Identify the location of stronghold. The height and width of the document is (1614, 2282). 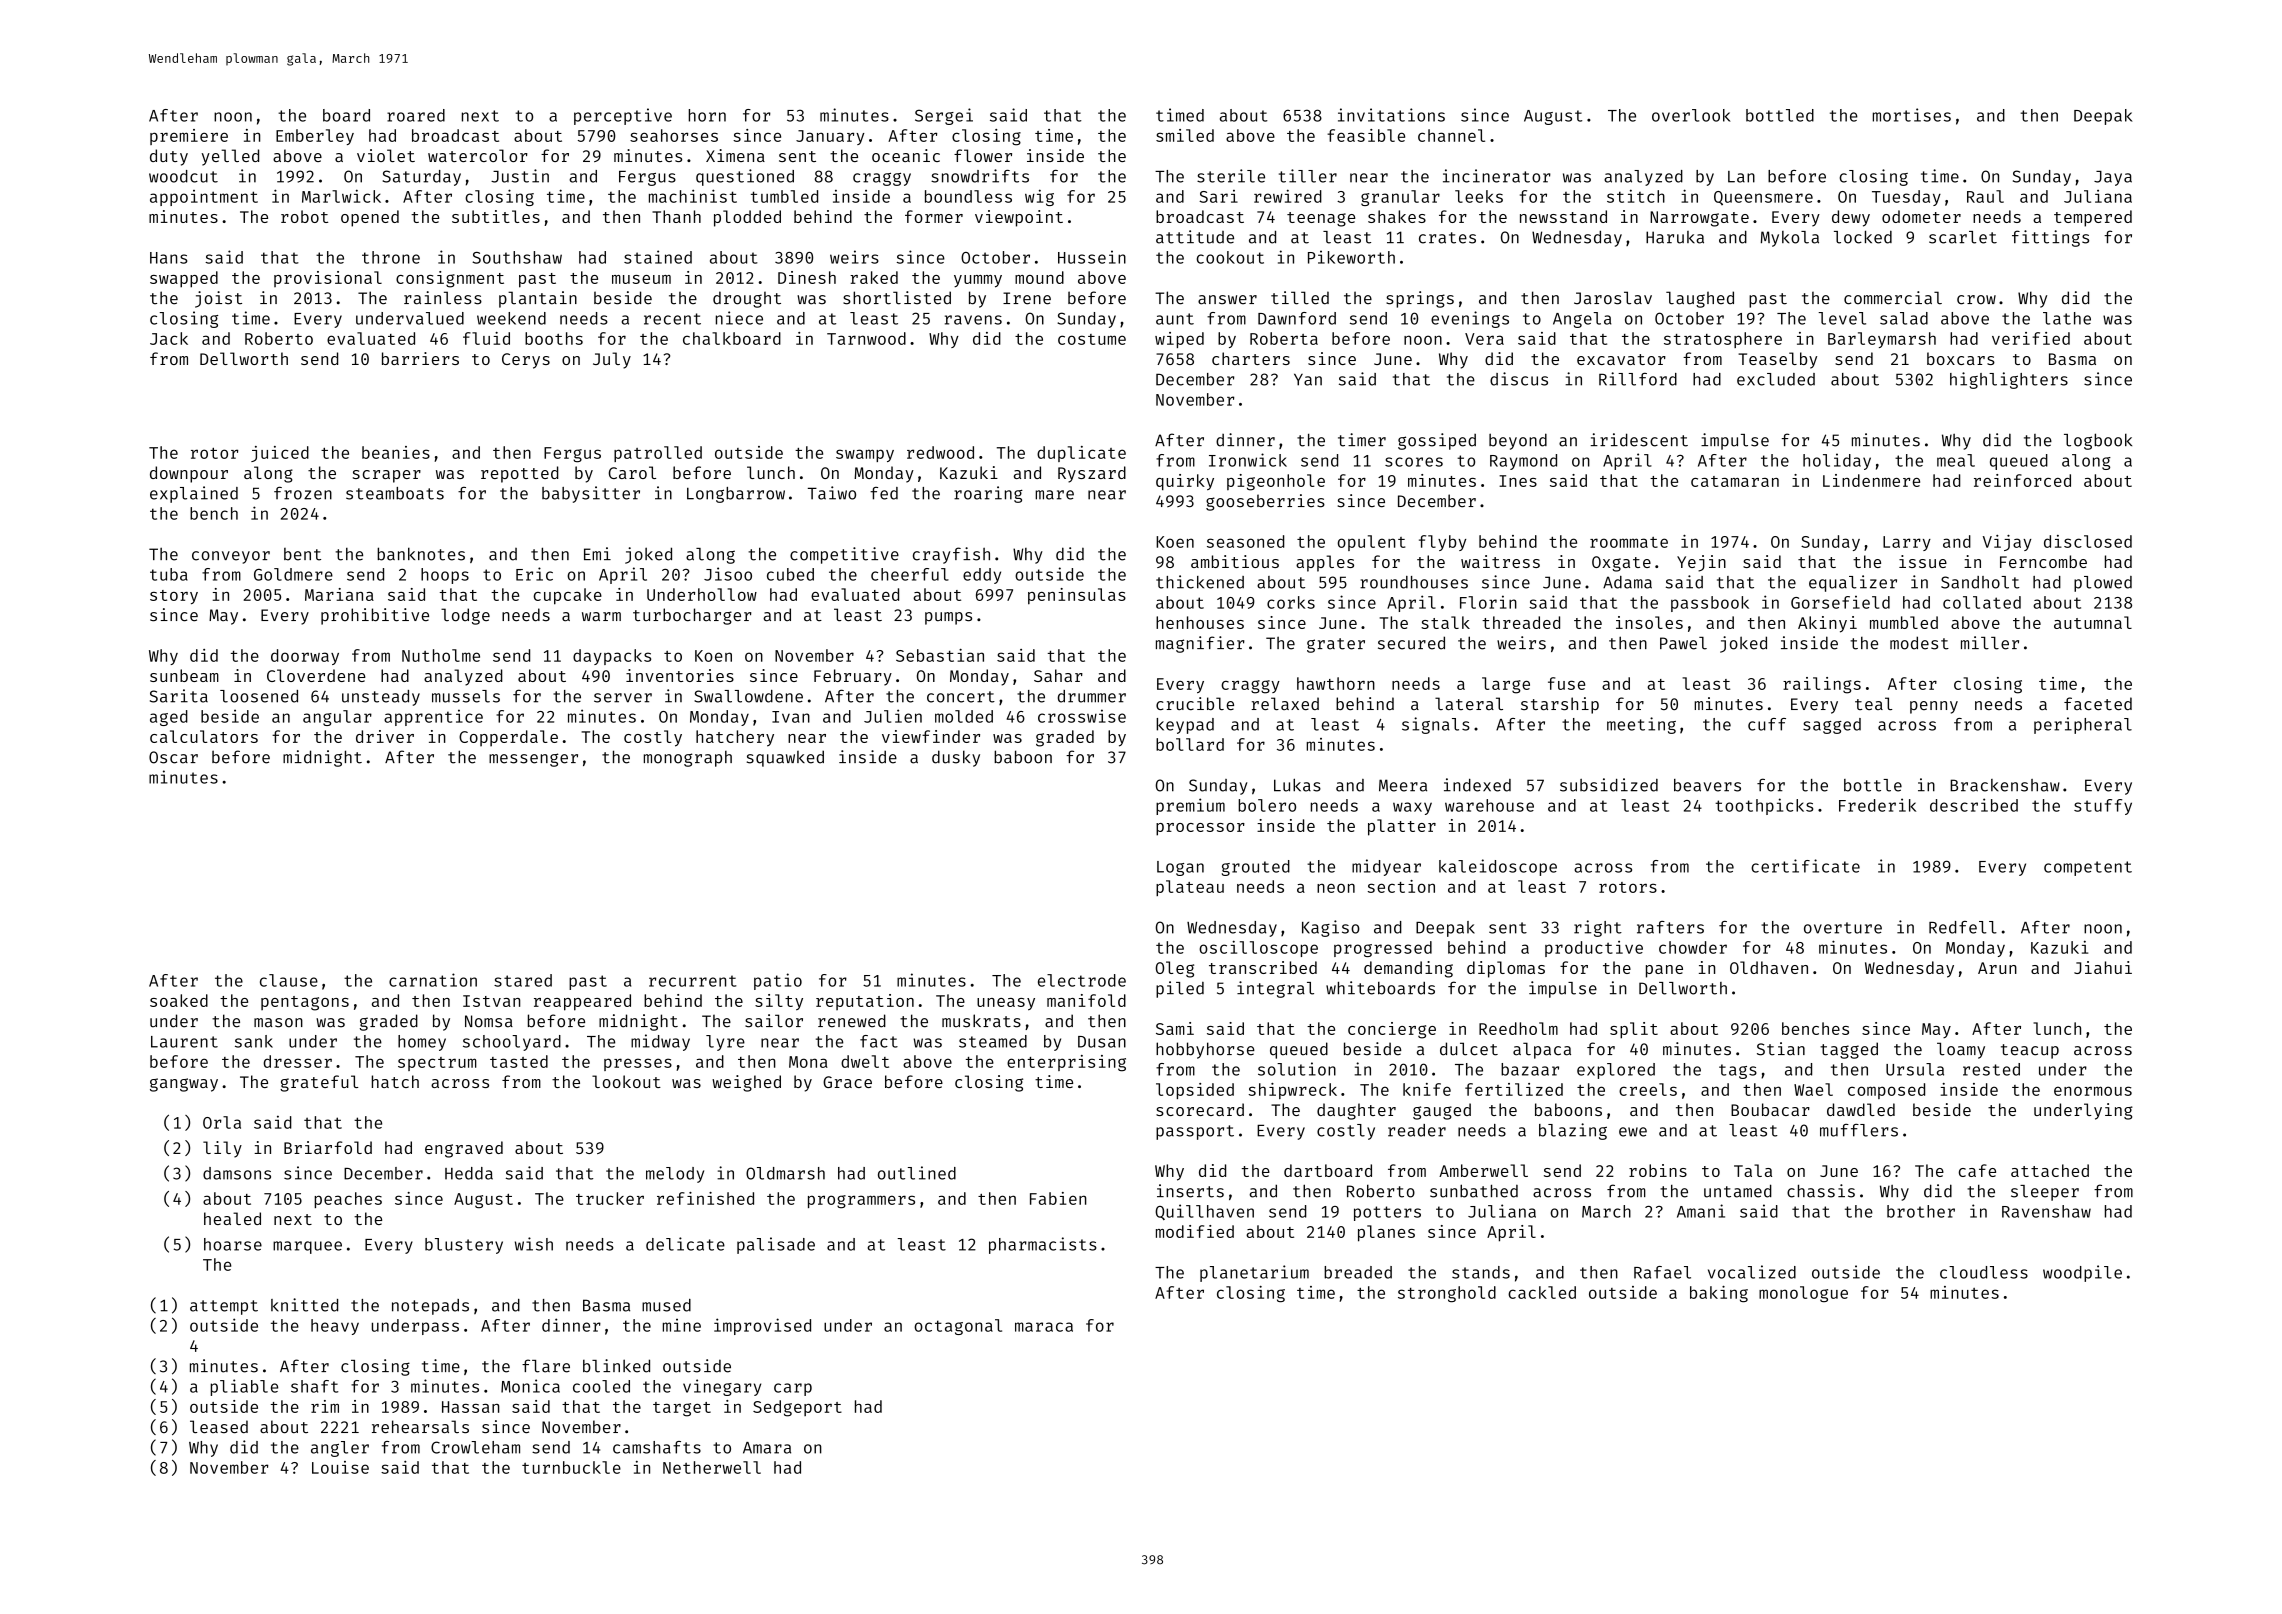
(1447, 1294).
